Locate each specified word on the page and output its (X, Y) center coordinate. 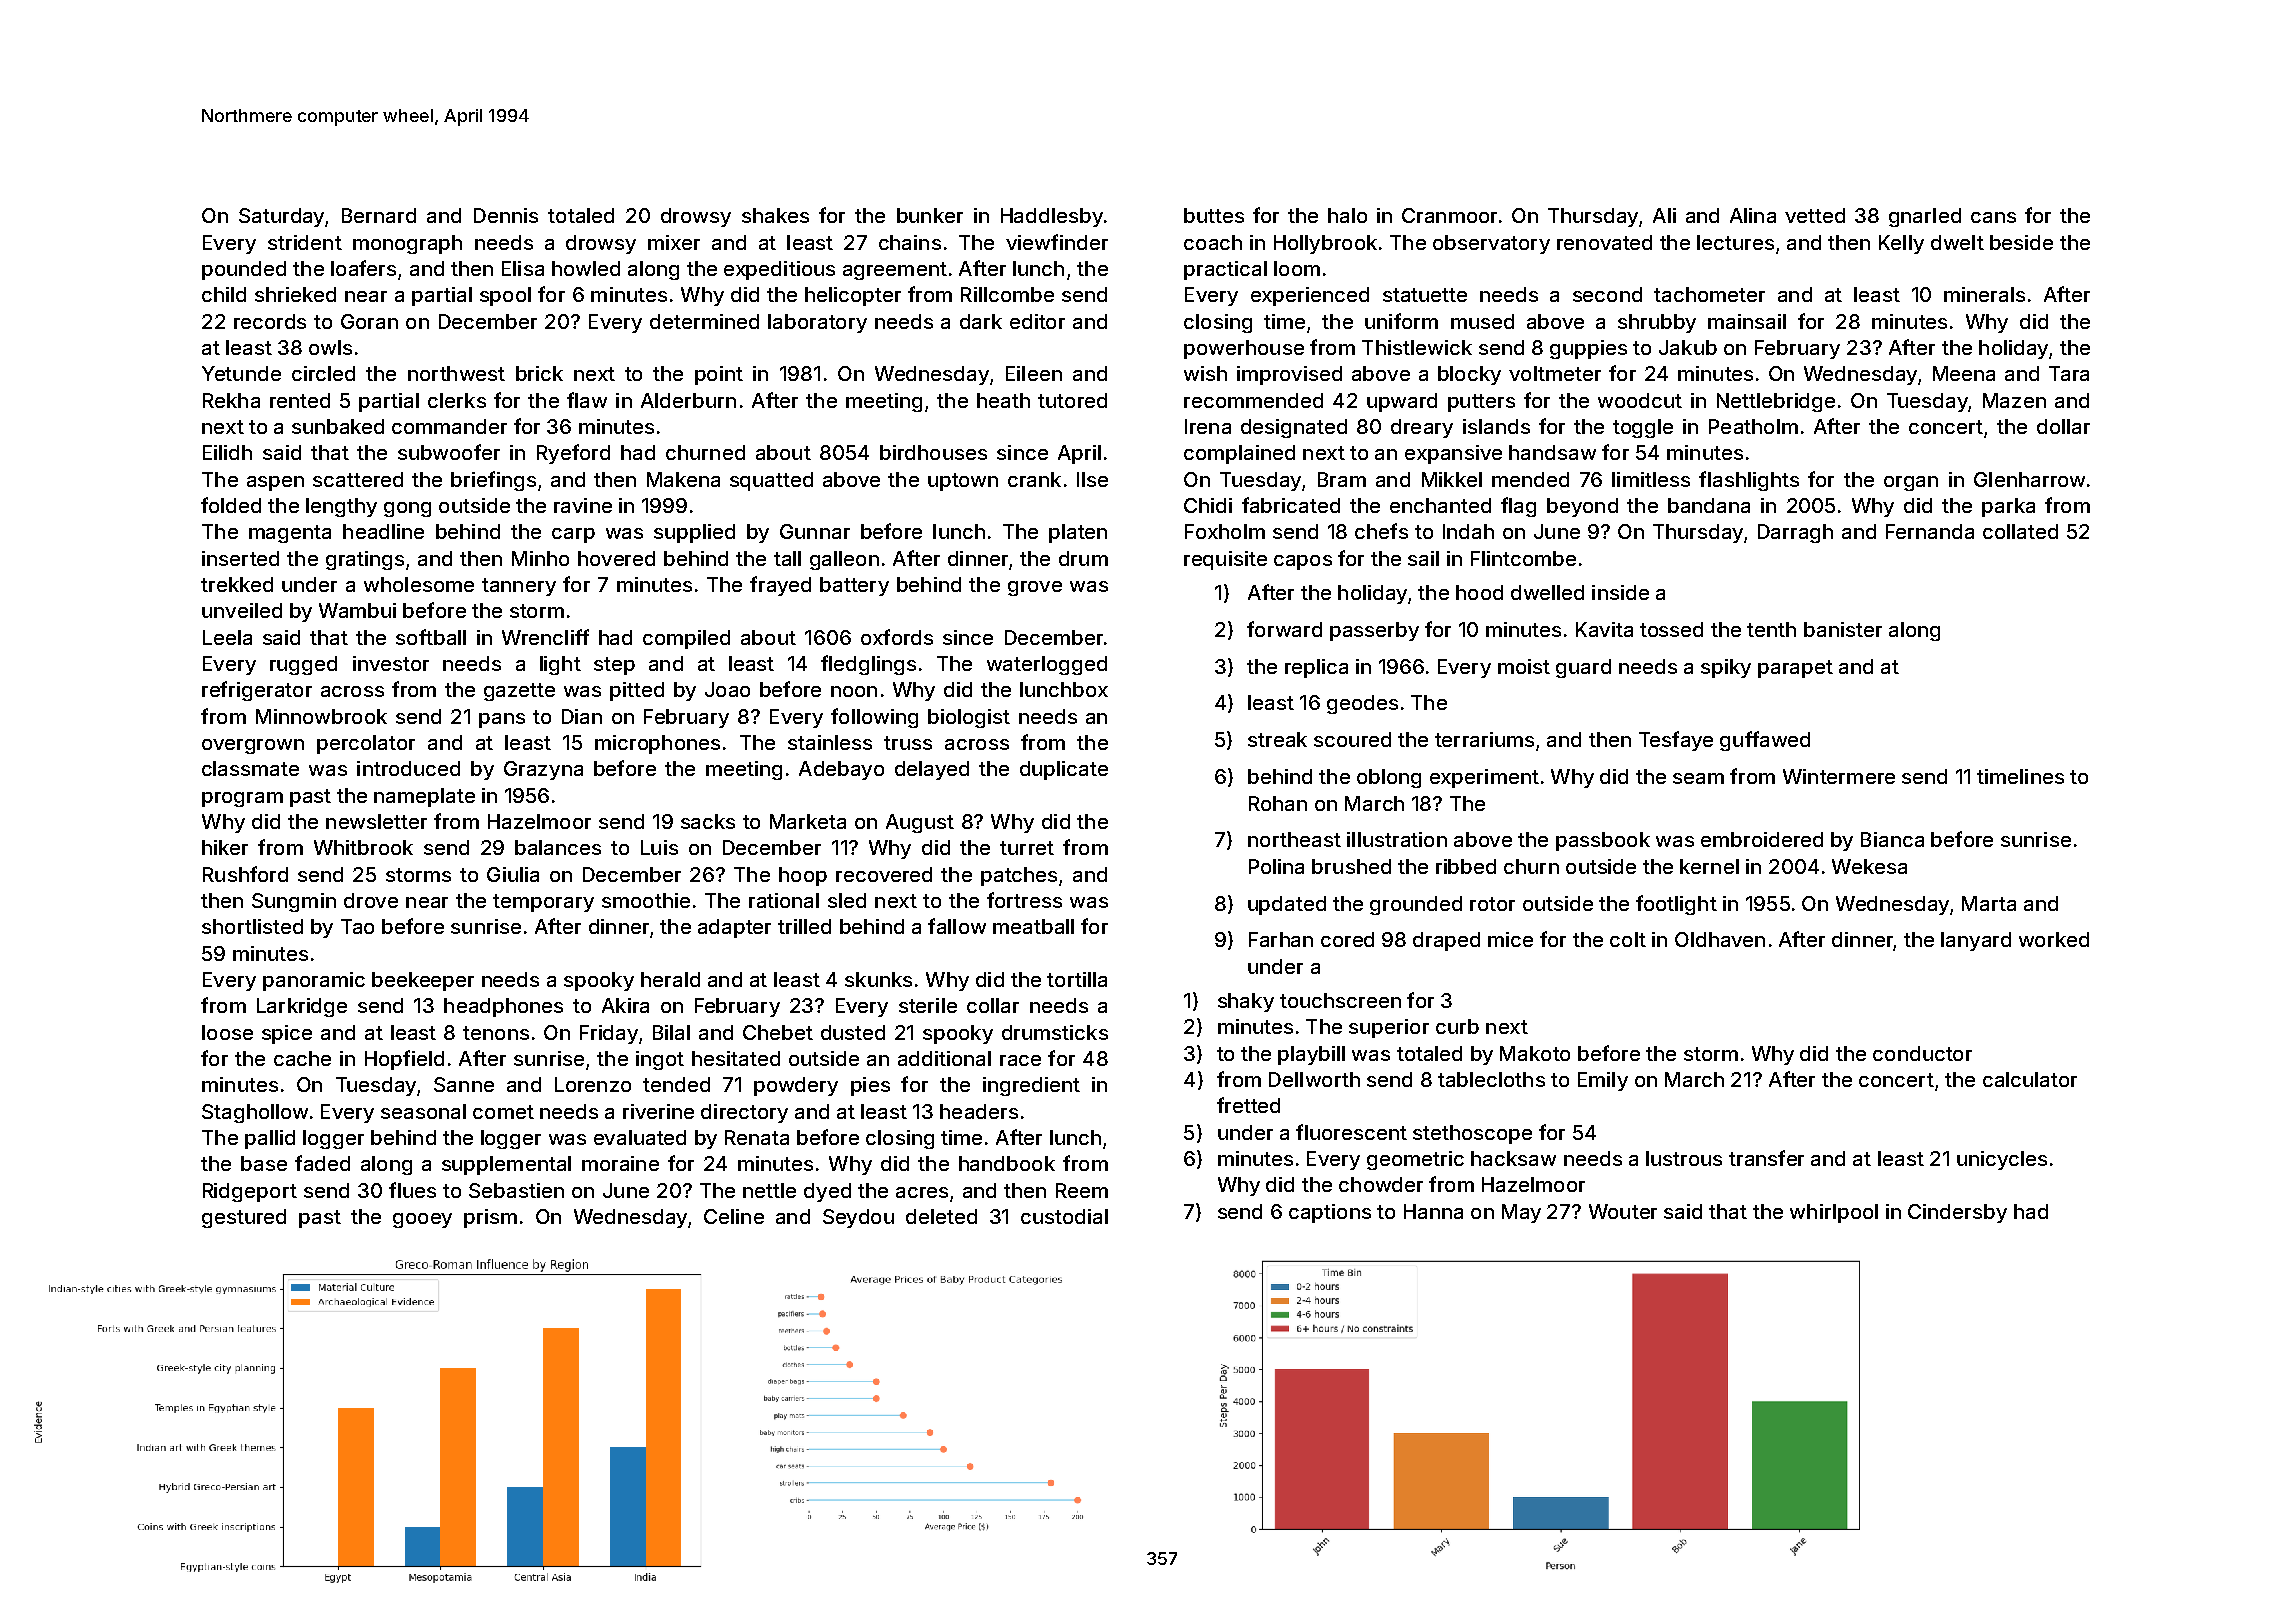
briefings (493, 481)
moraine (620, 1163)
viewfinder (1057, 242)
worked (2054, 939)
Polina (1276, 866)
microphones (657, 744)
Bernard (379, 215)
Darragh (1795, 533)
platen (1078, 533)
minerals (1984, 294)
